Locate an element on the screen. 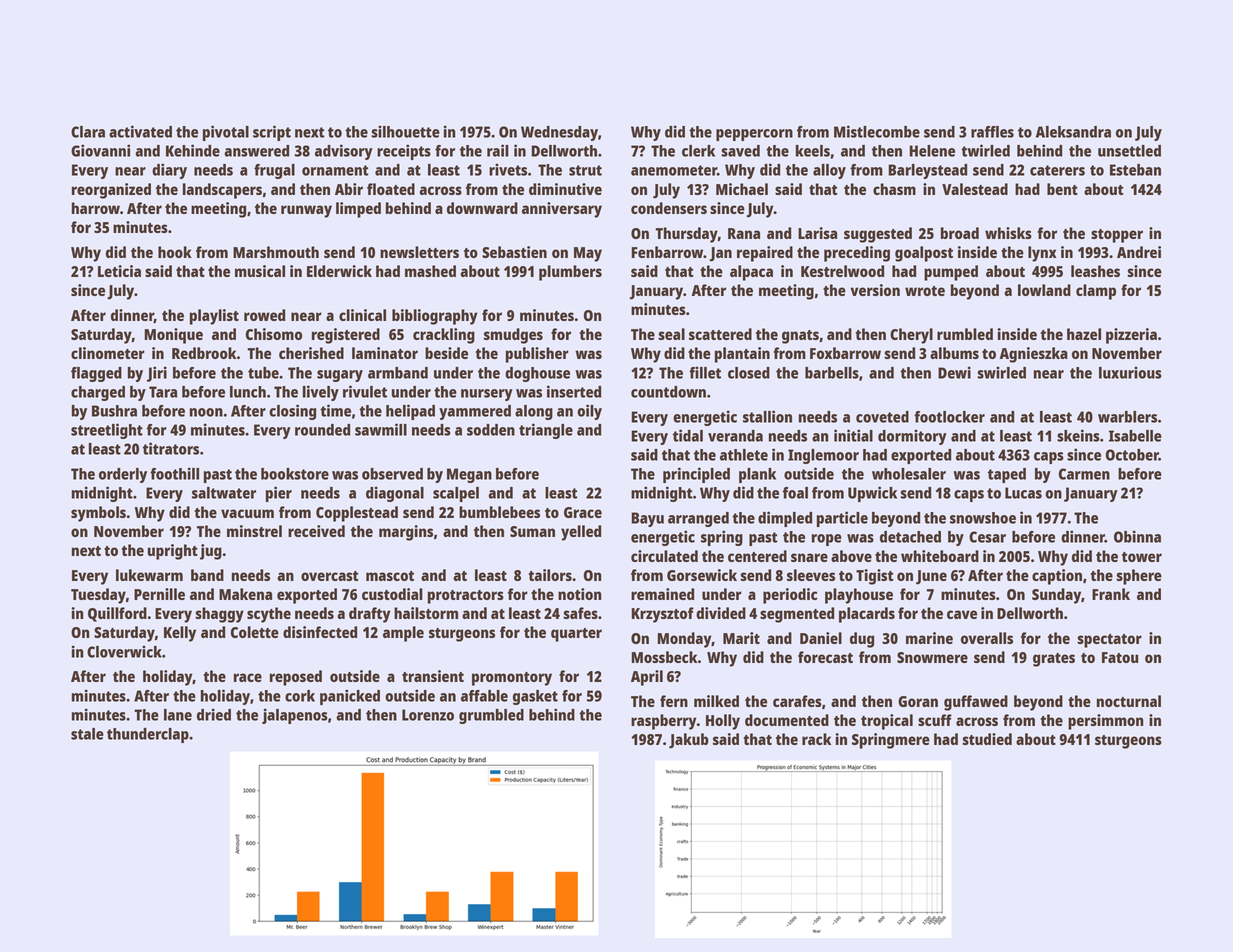  fillet is located at coordinates (705, 372).
